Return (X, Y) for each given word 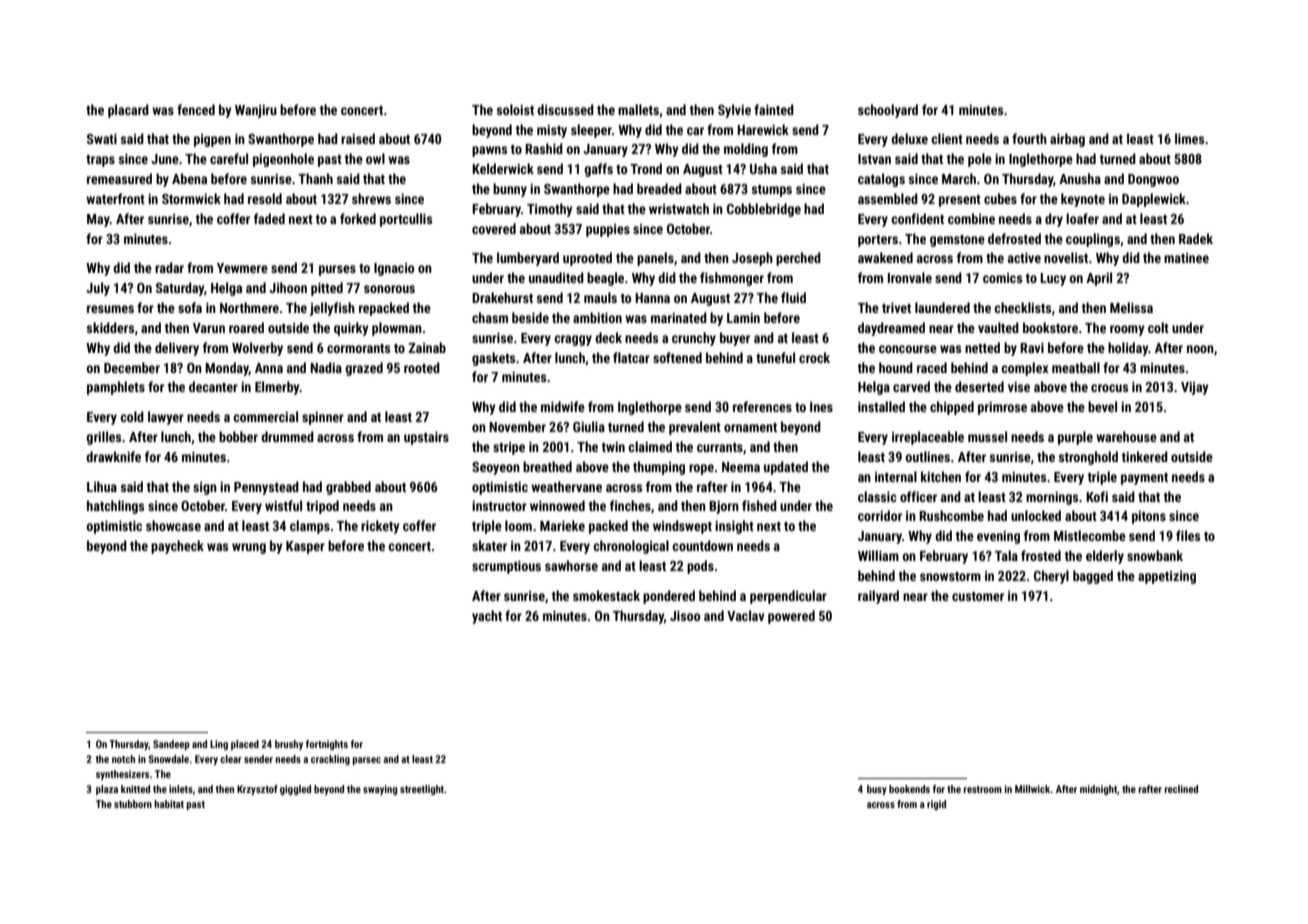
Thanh (315, 178)
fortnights (327, 745)
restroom (983, 789)
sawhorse (571, 565)
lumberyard (528, 259)
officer (918, 496)
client (947, 138)
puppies (608, 230)
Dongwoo (1153, 180)
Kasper (305, 547)
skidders (110, 327)
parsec (367, 761)
